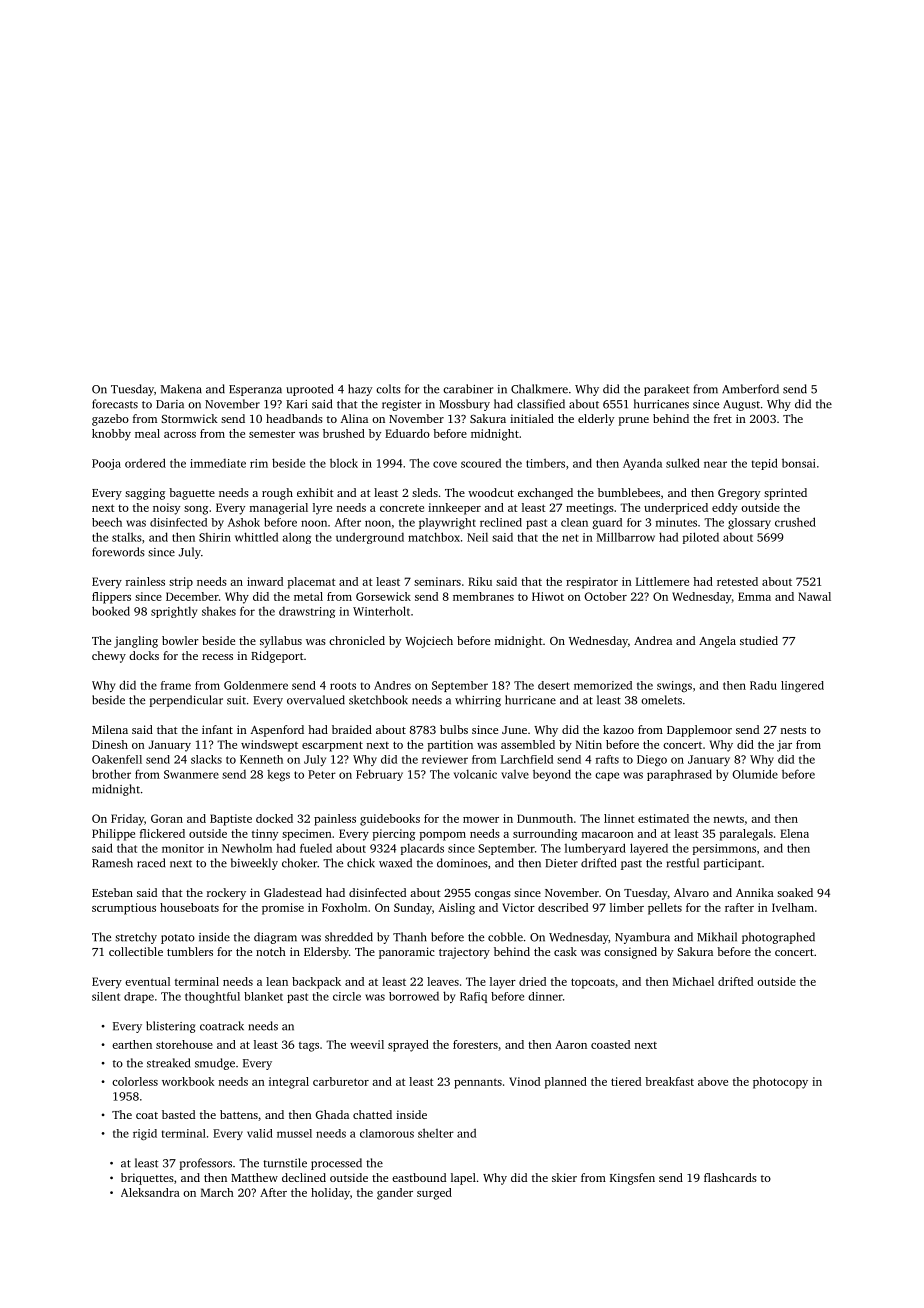 The width and height of the image is (924, 1308). I want to click on Mossbury, so click(464, 405).
